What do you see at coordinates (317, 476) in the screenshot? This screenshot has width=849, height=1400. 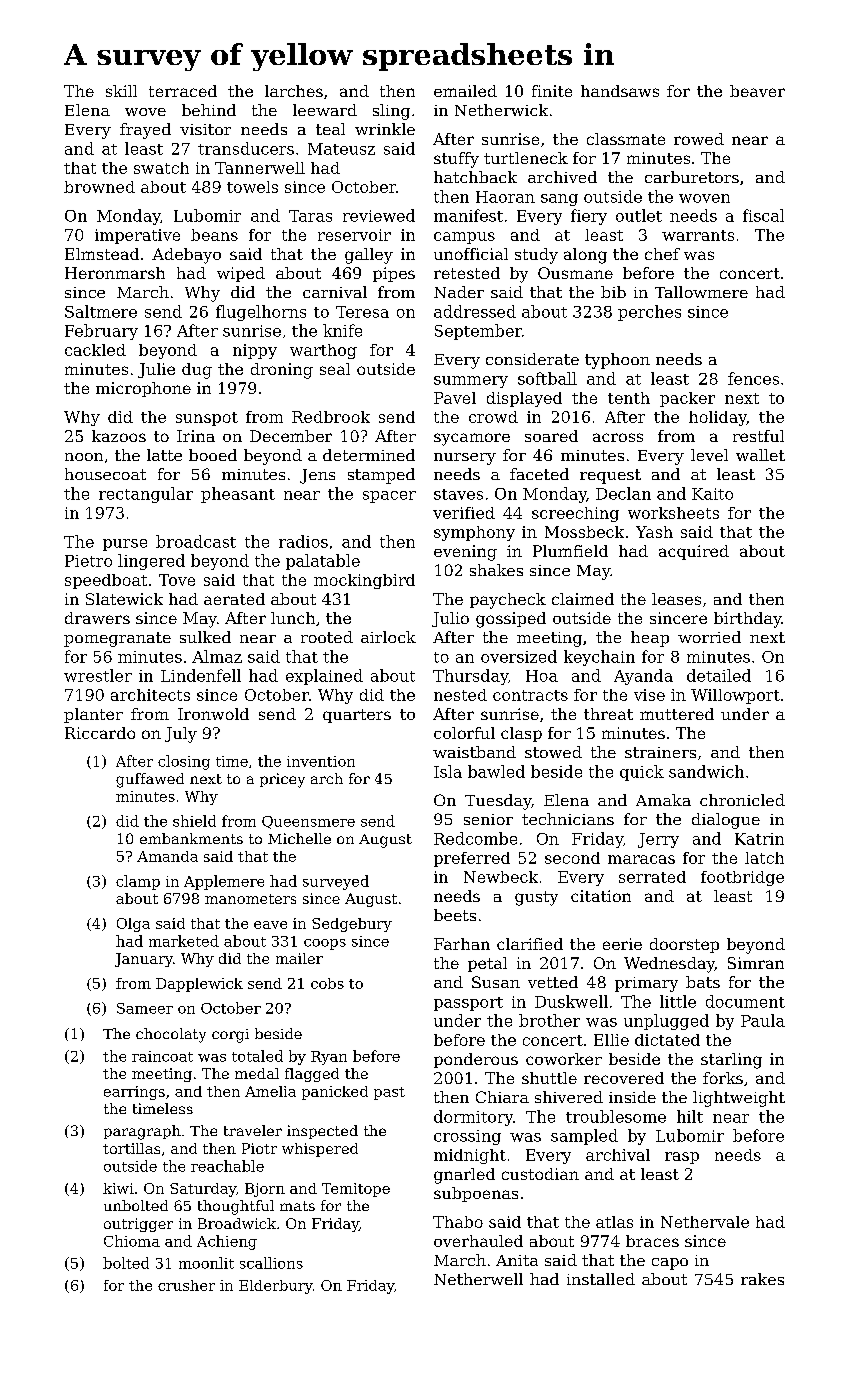 I see `Jens` at bounding box center [317, 476].
